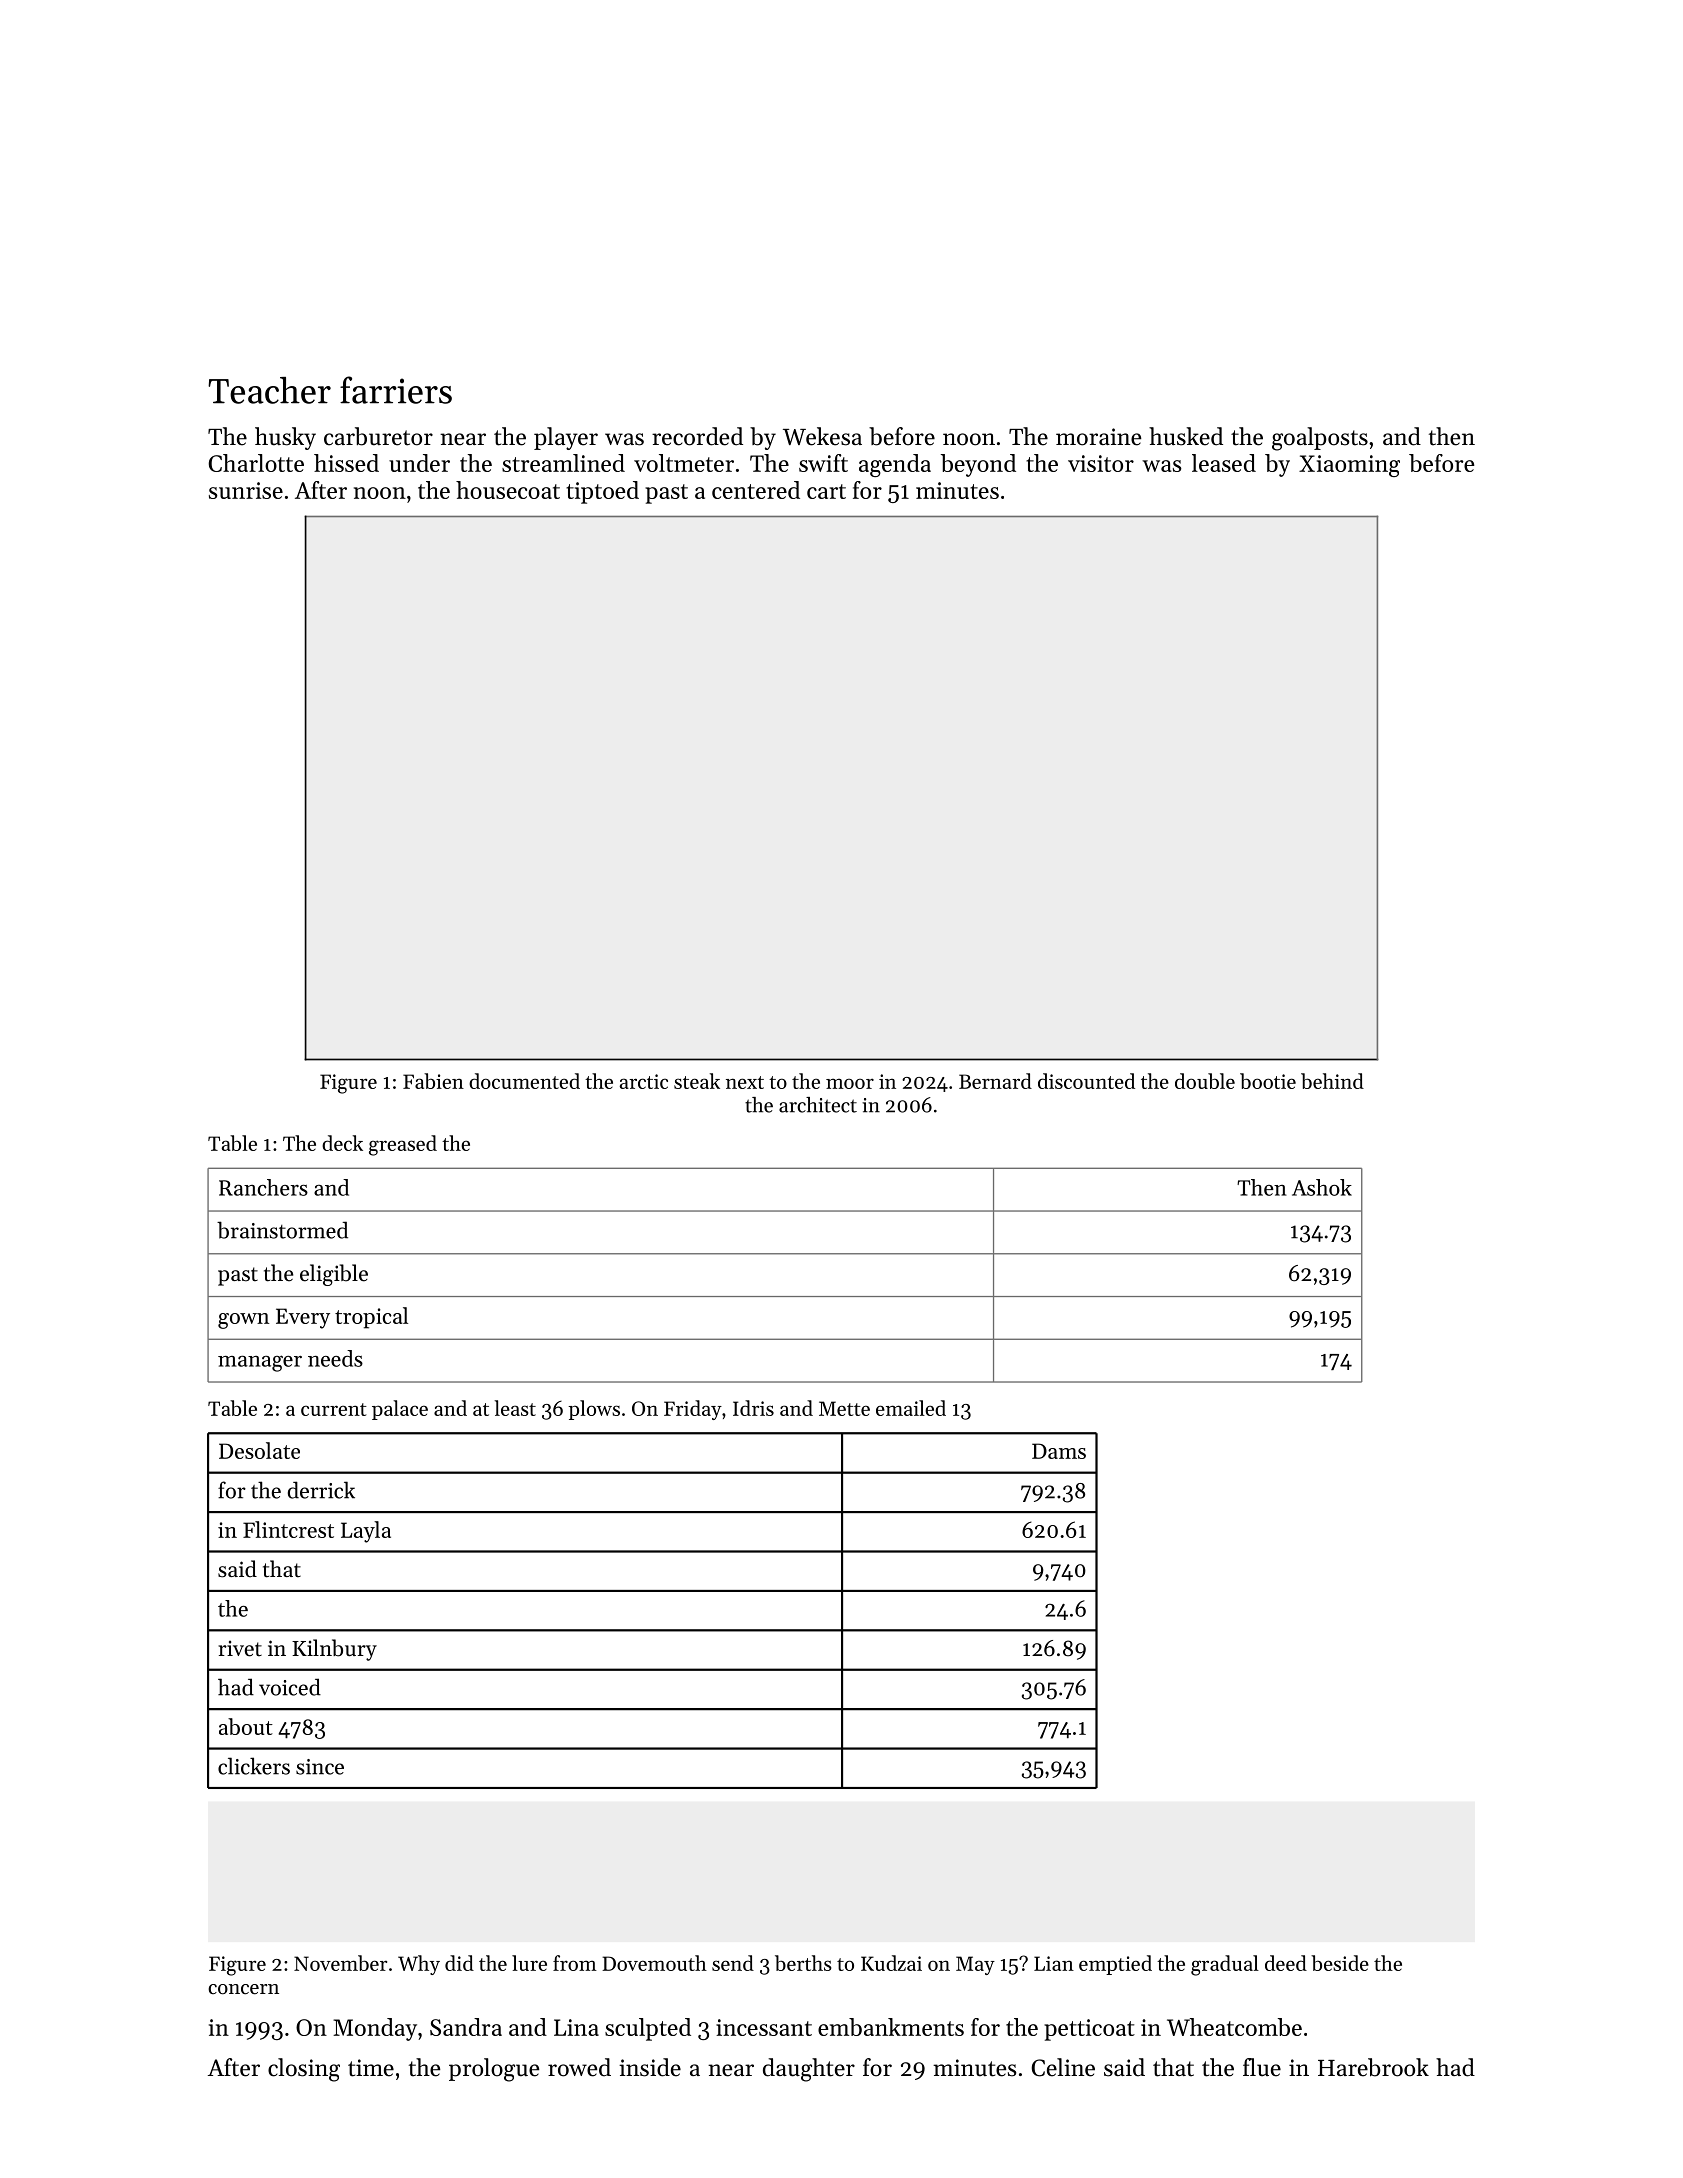 The width and height of the document is (1683, 2178). What do you see at coordinates (1059, 1451) in the document?
I see `Dams` at bounding box center [1059, 1451].
